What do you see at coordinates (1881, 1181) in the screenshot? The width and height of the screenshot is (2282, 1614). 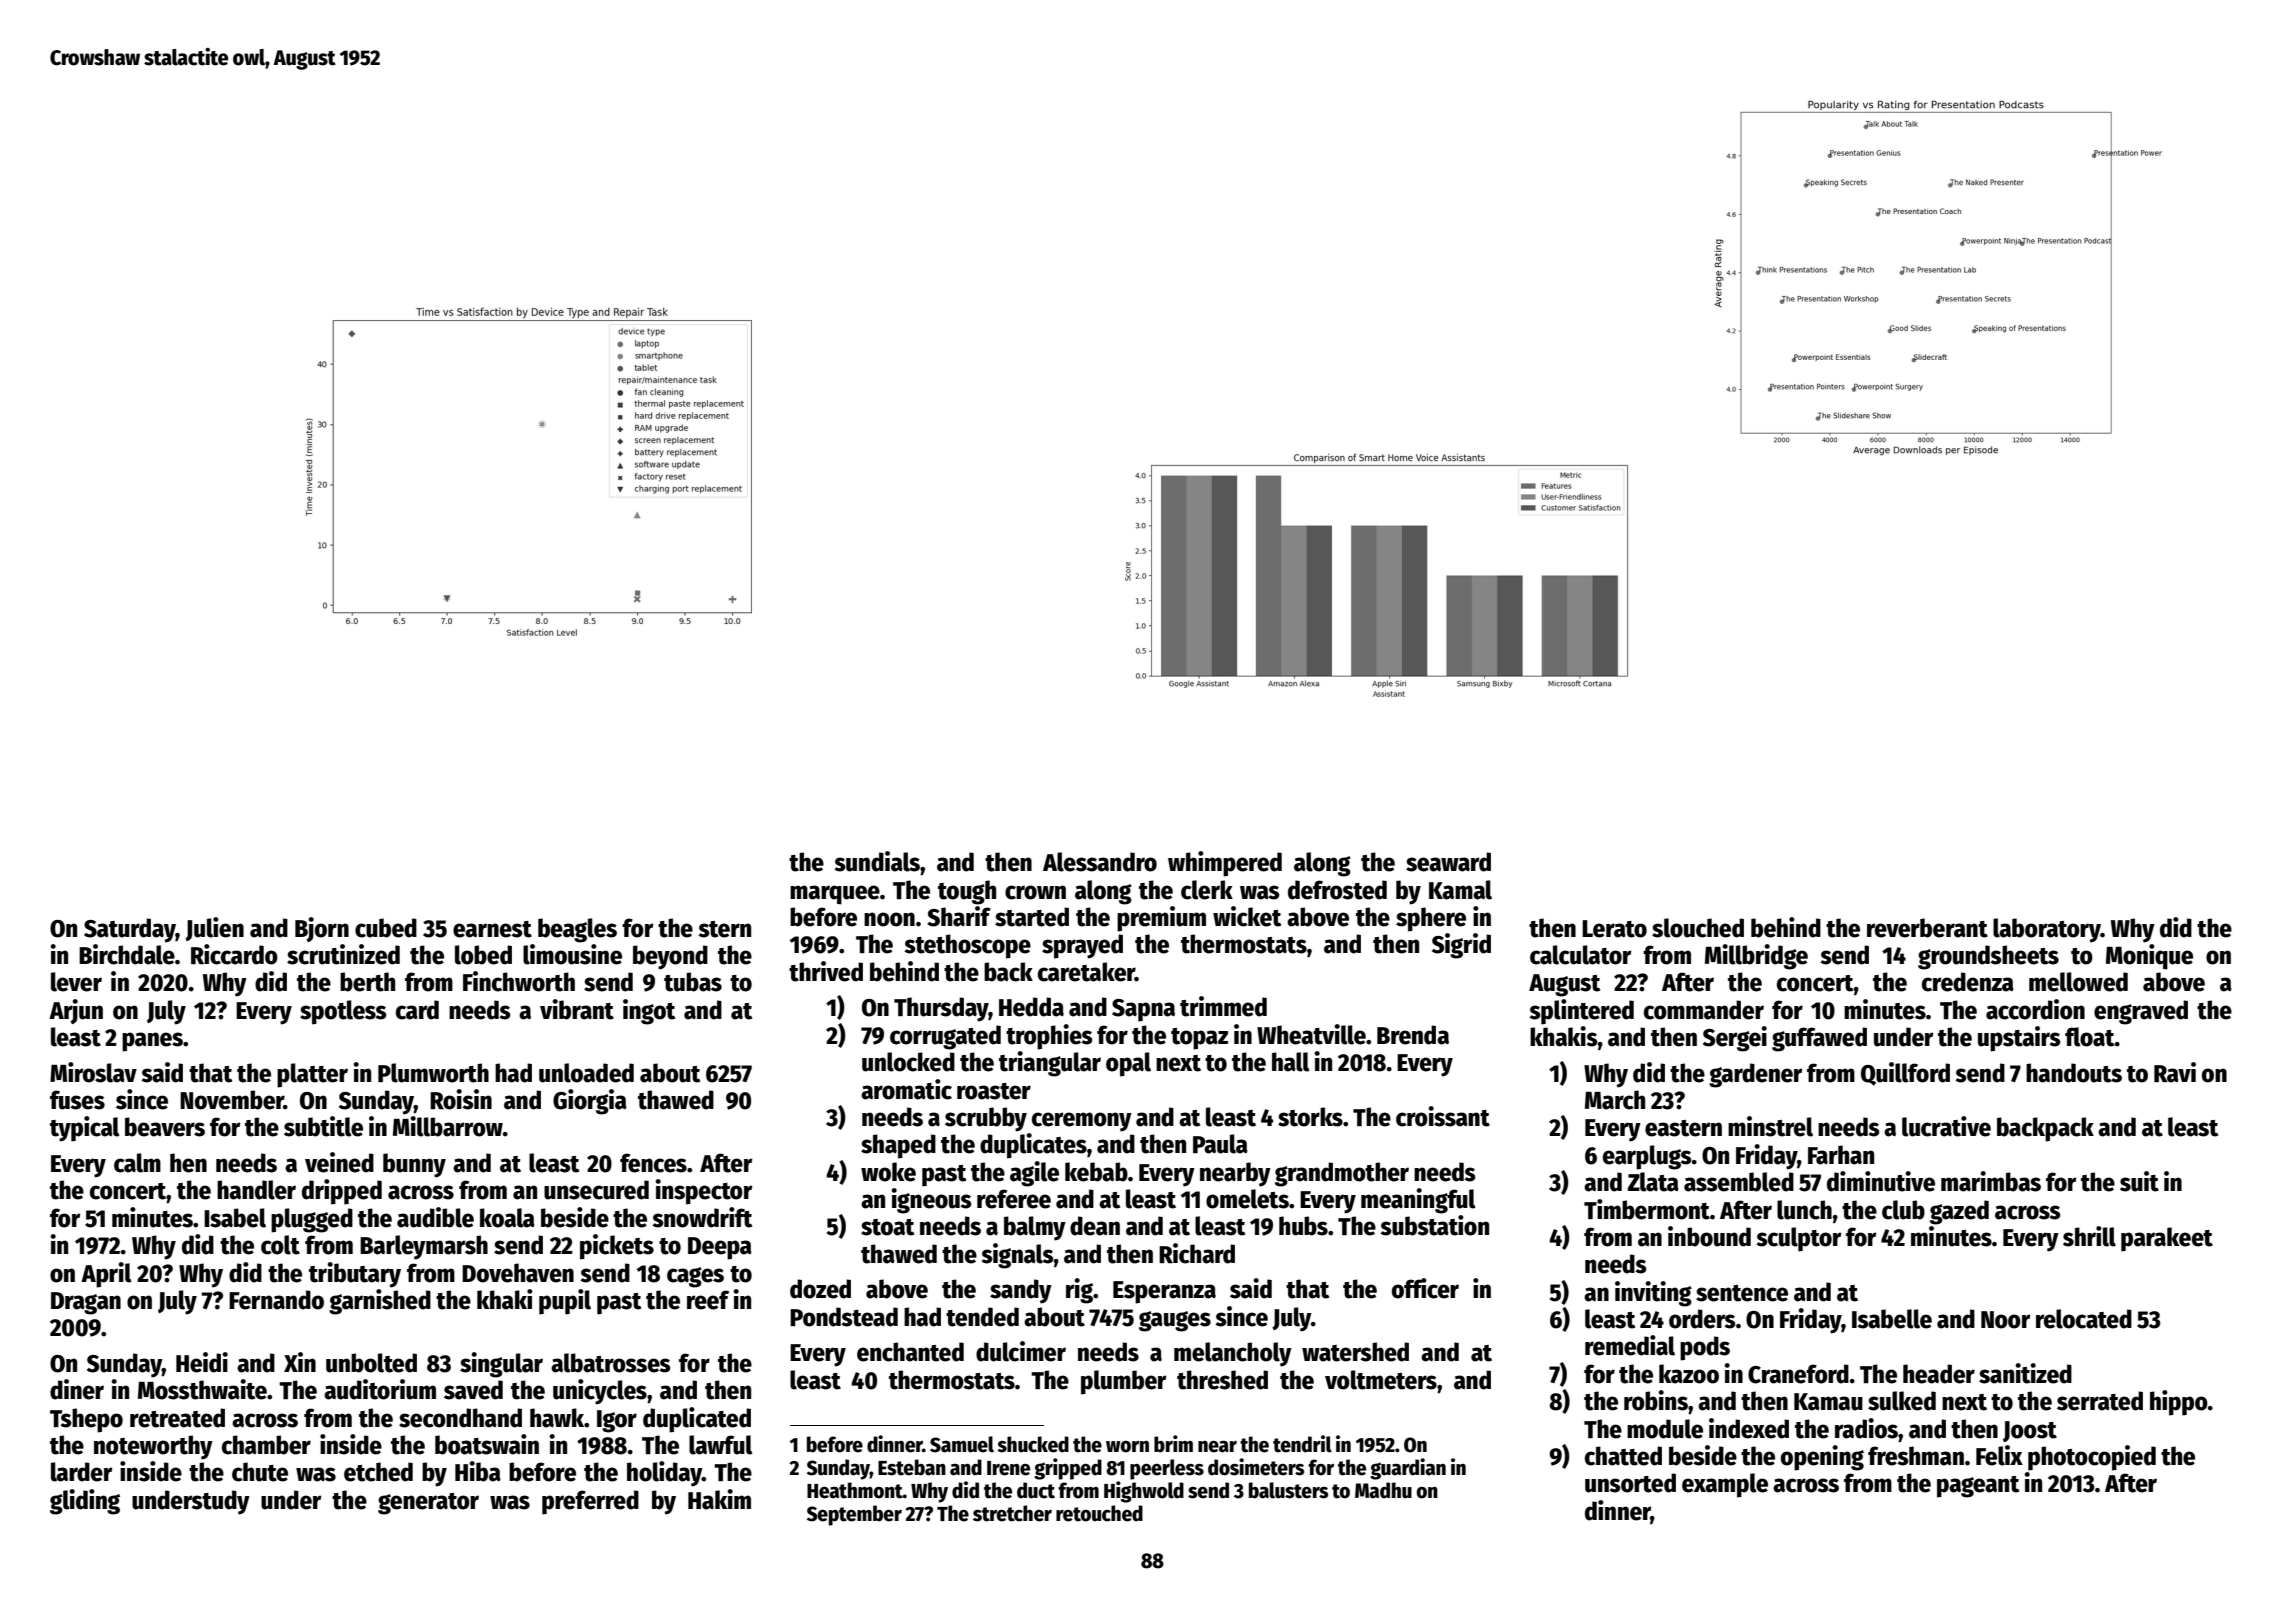 I see `diminutive` at bounding box center [1881, 1181].
